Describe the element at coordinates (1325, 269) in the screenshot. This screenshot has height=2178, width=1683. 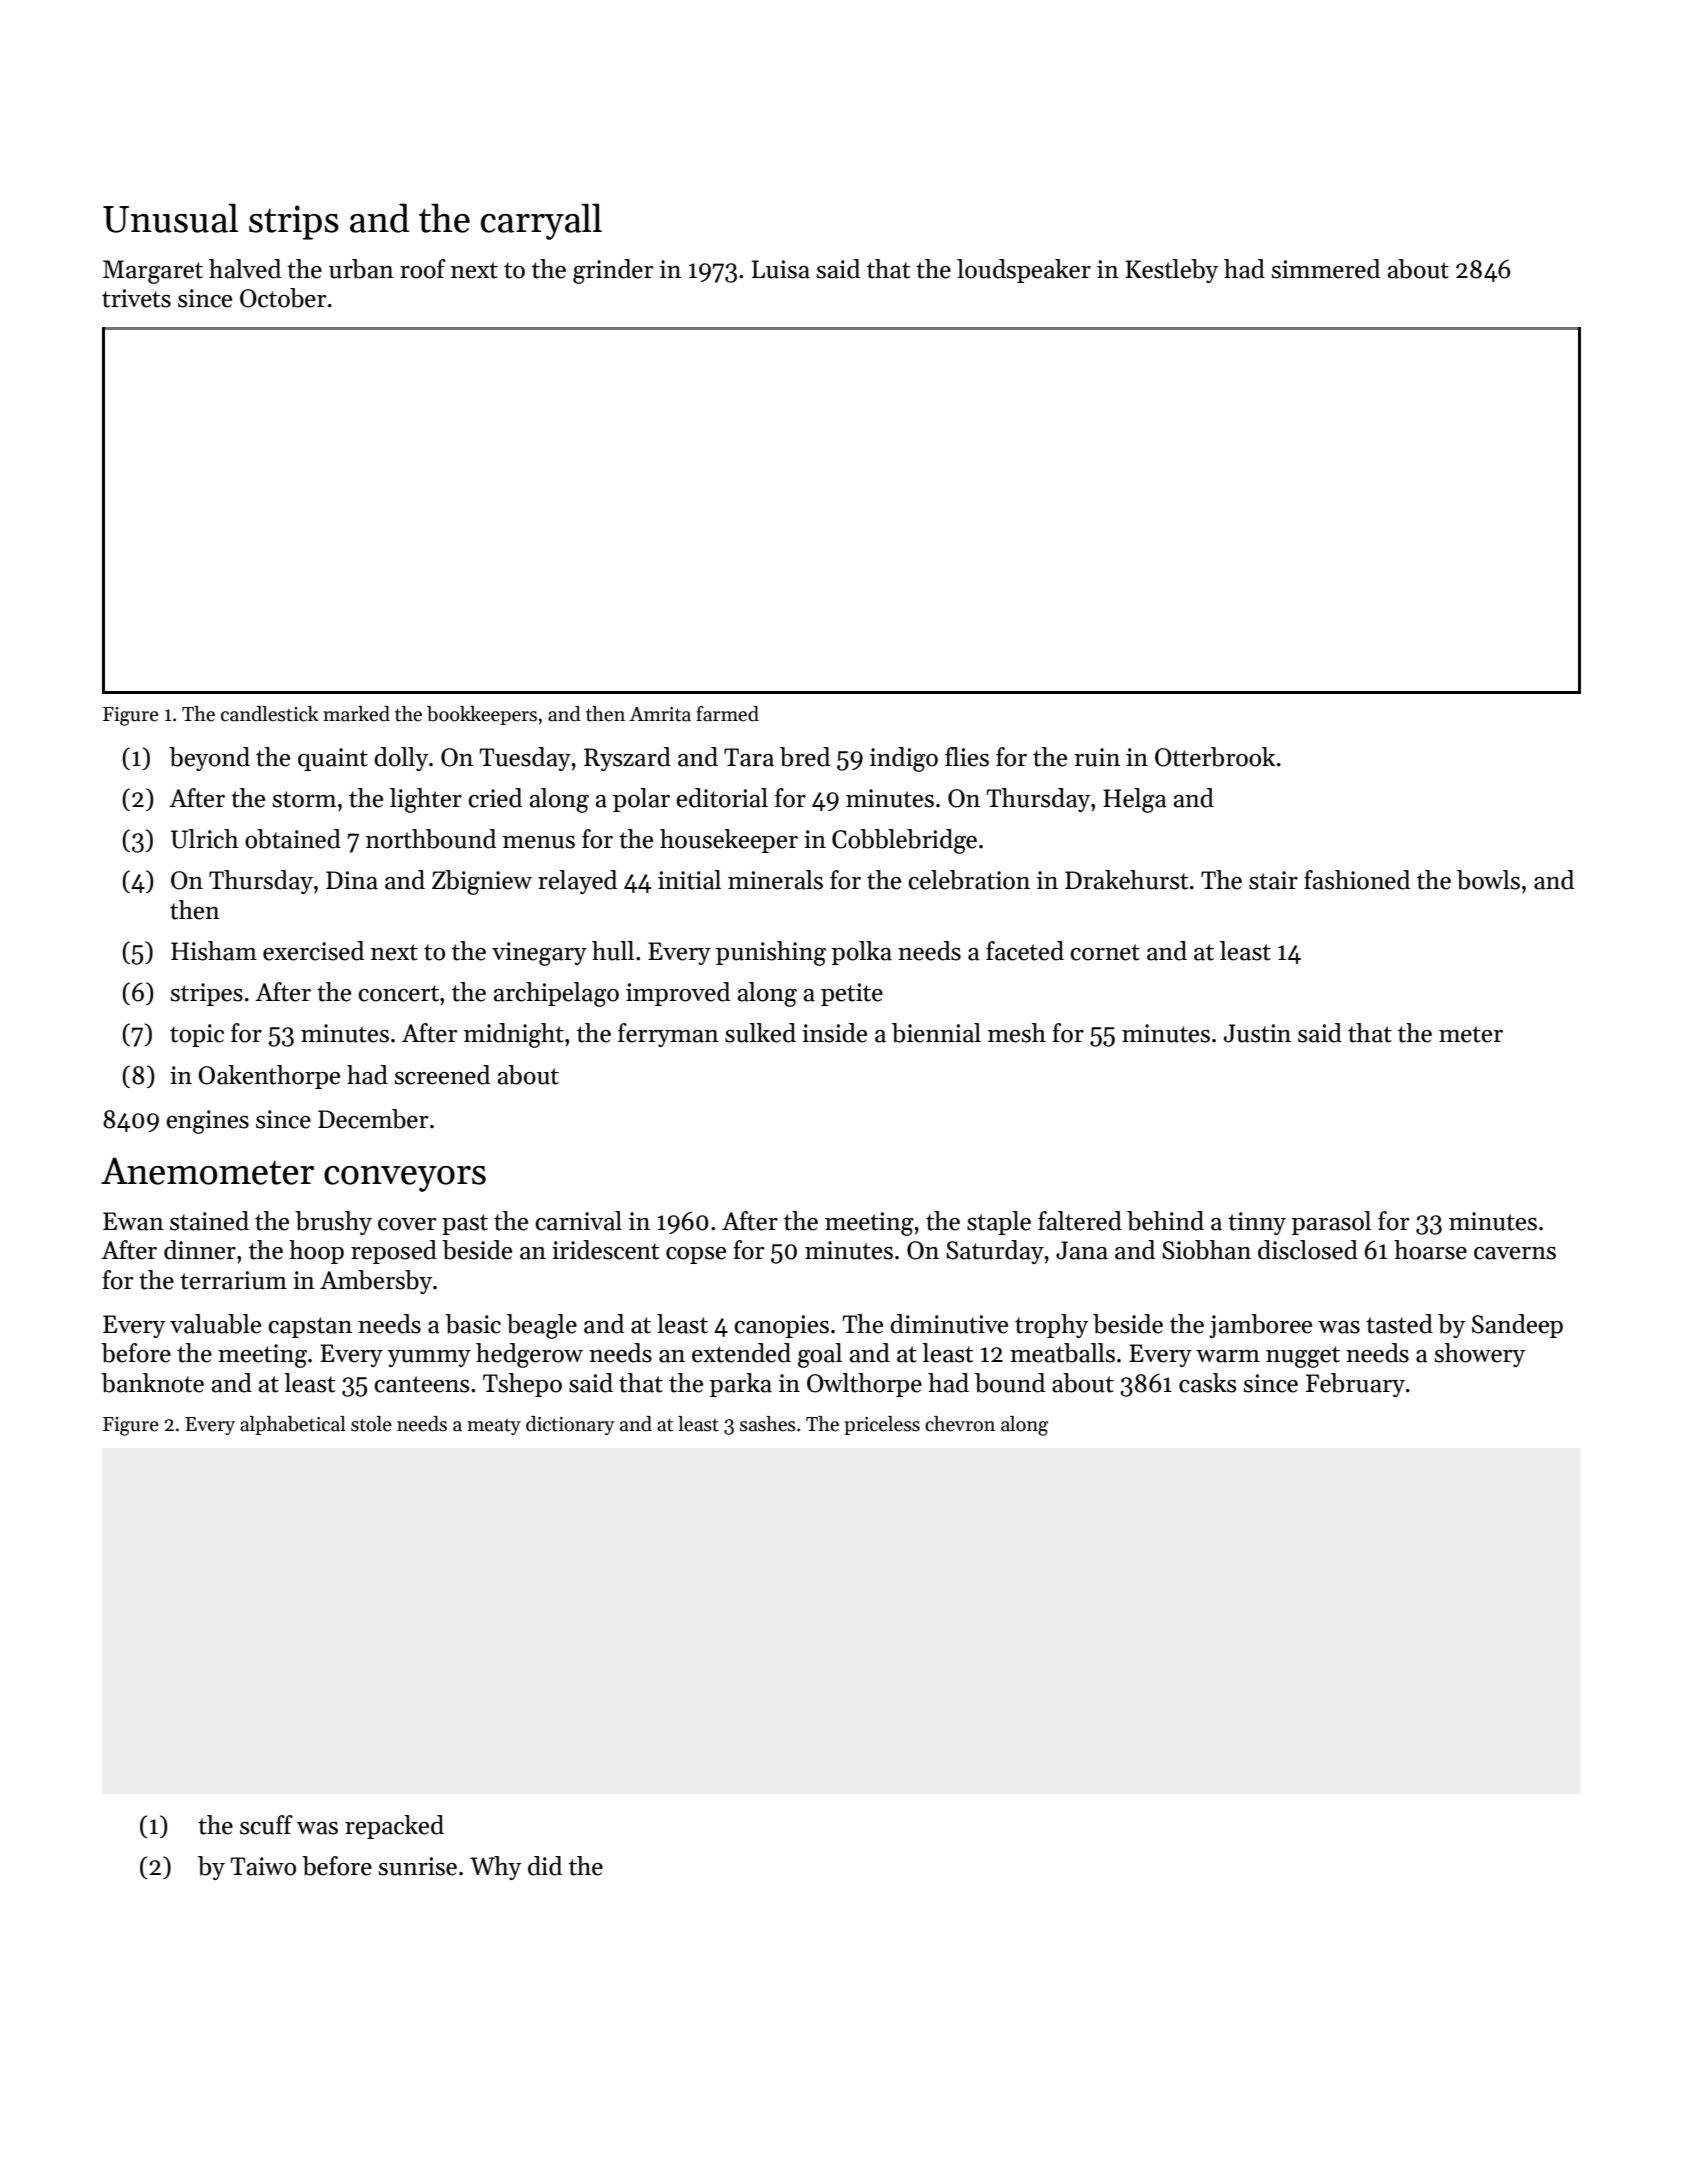
I see `simmered` at that location.
